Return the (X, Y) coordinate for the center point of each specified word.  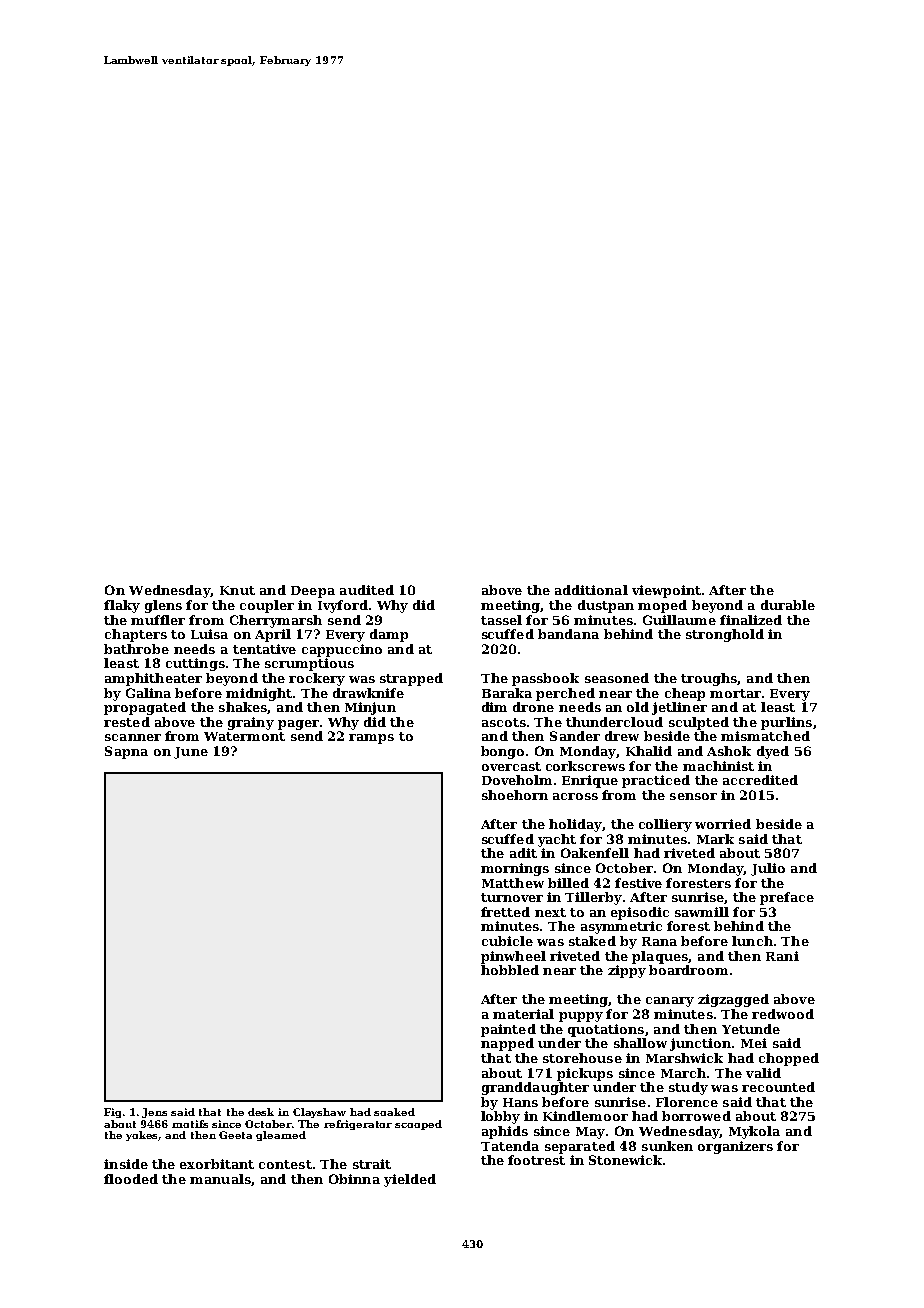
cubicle (507, 941)
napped (507, 1044)
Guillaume (679, 620)
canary (670, 1002)
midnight (259, 694)
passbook (545, 679)
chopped (789, 1059)
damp (389, 635)
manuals (220, 1179)
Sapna (126, 752)
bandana (568, 634)
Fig (112, 1113)
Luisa (209, 634)
